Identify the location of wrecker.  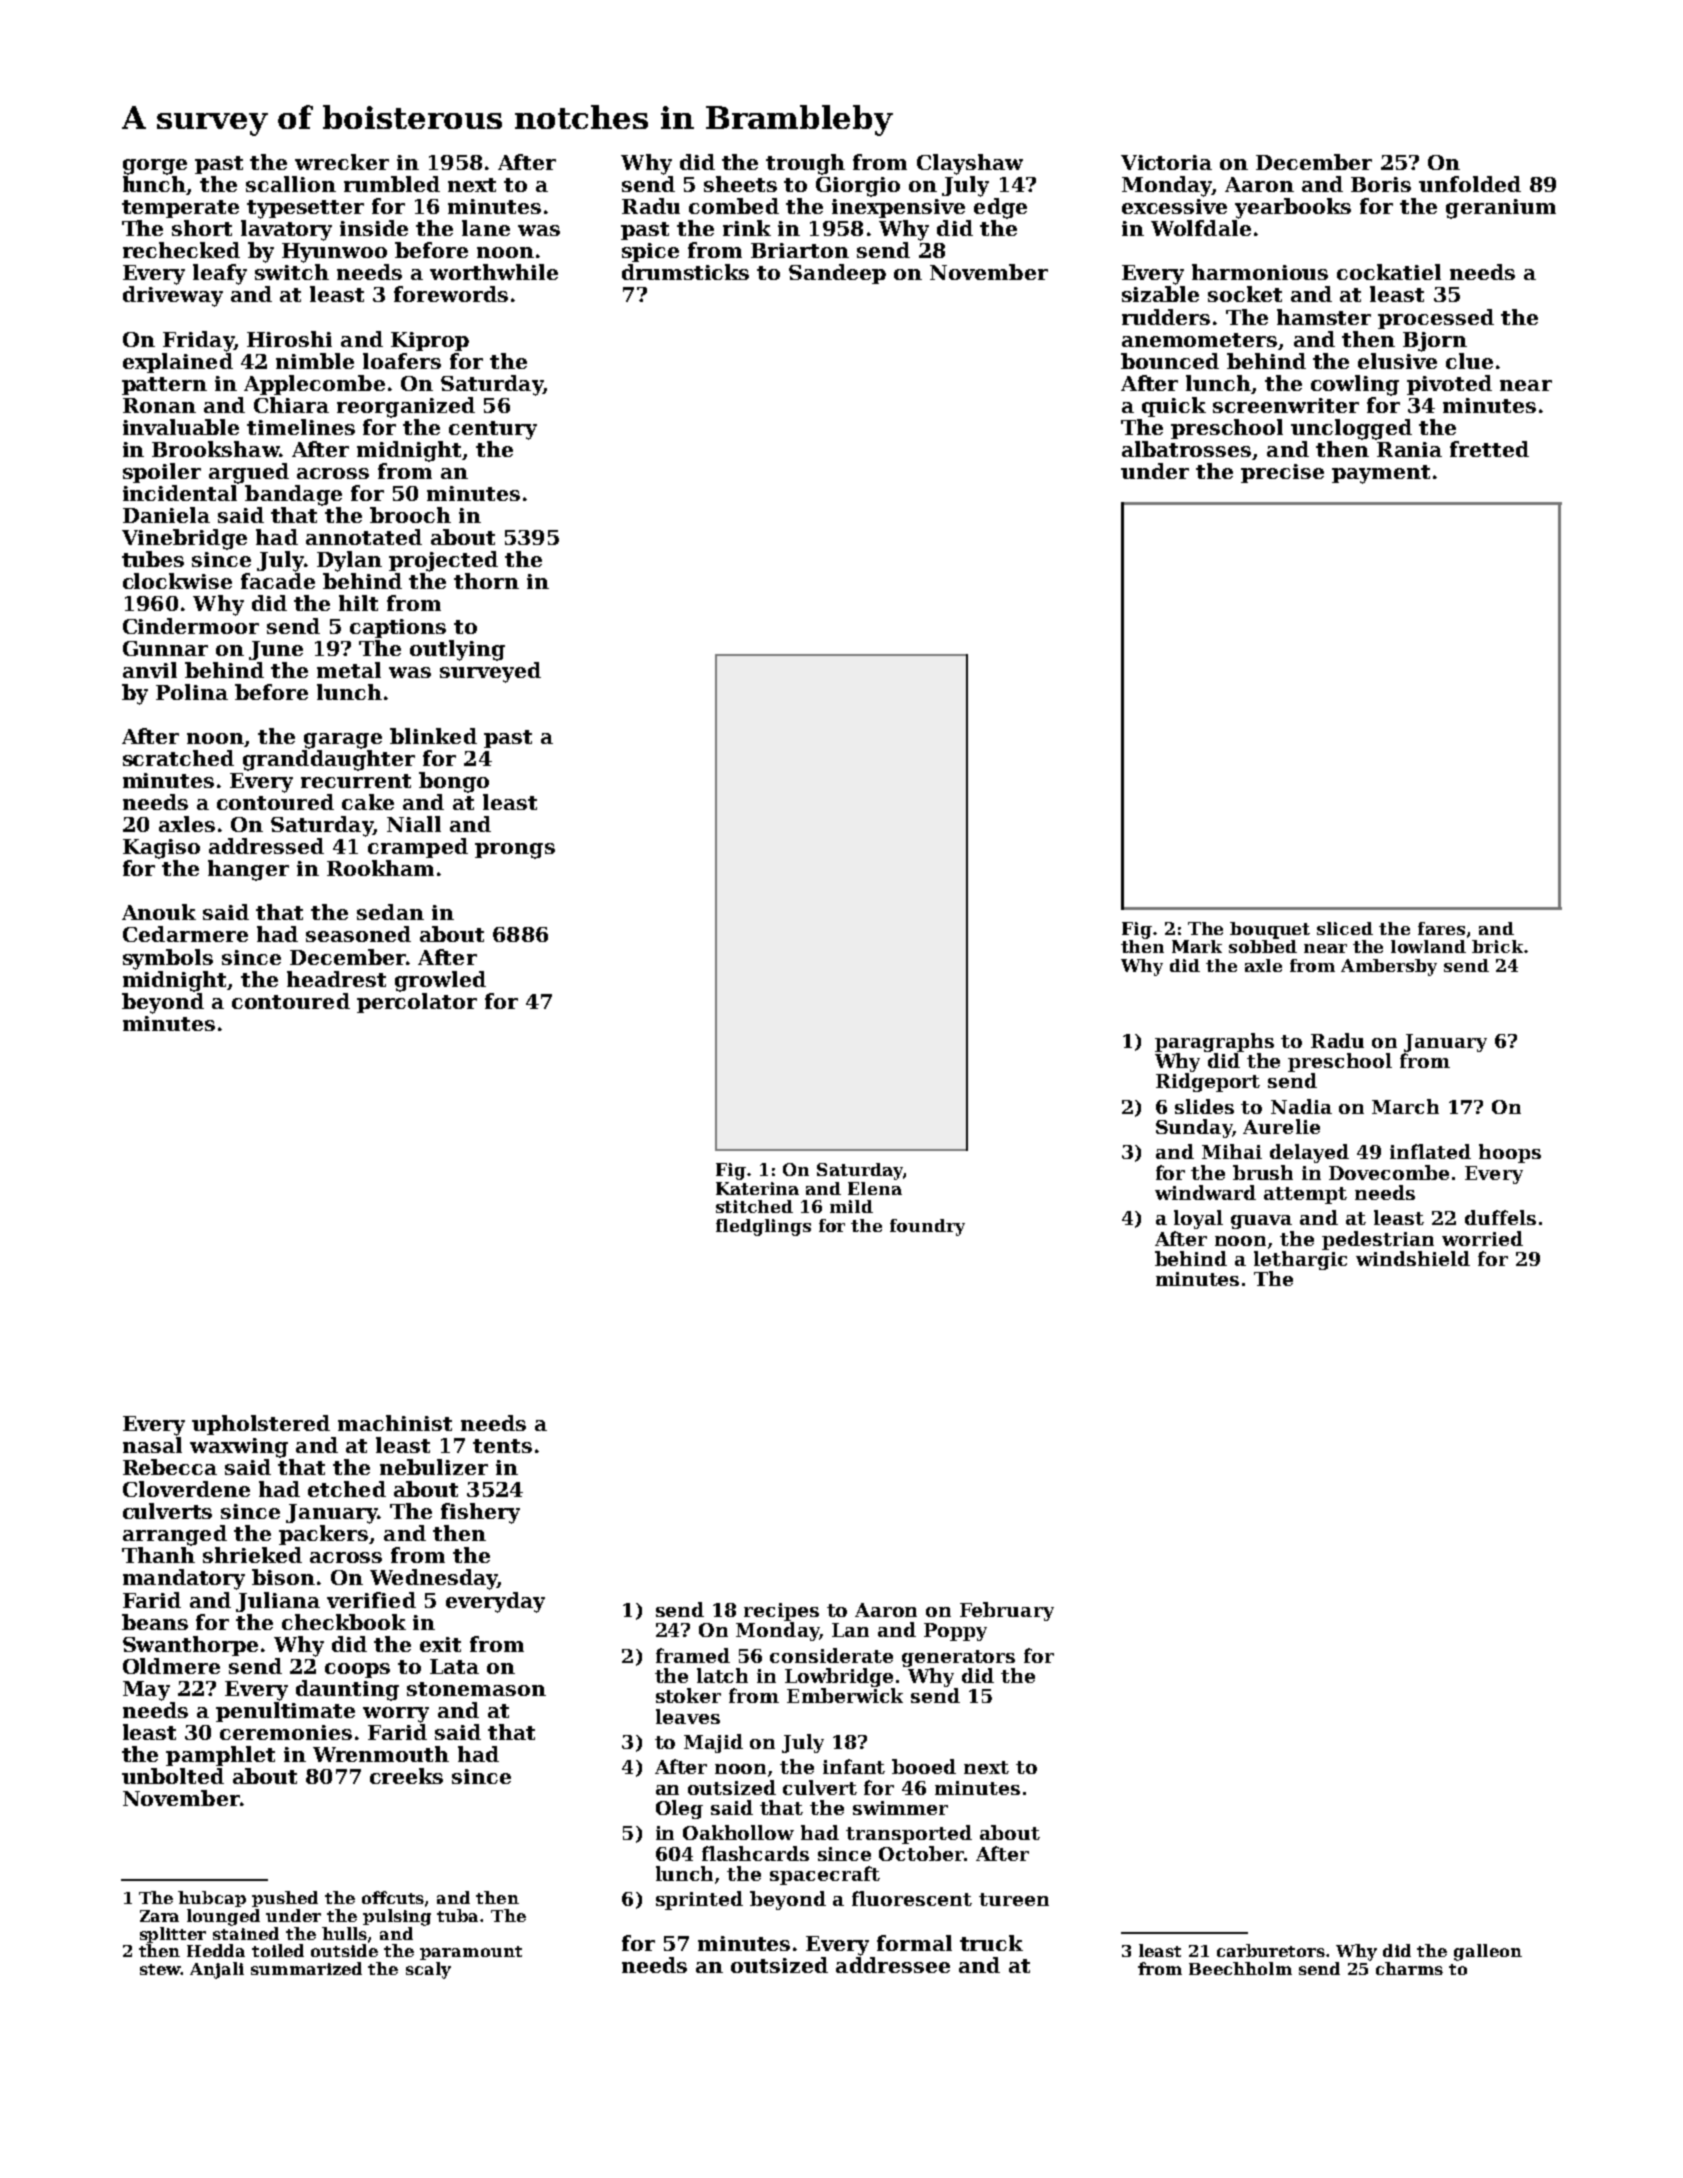
(342, 162).
